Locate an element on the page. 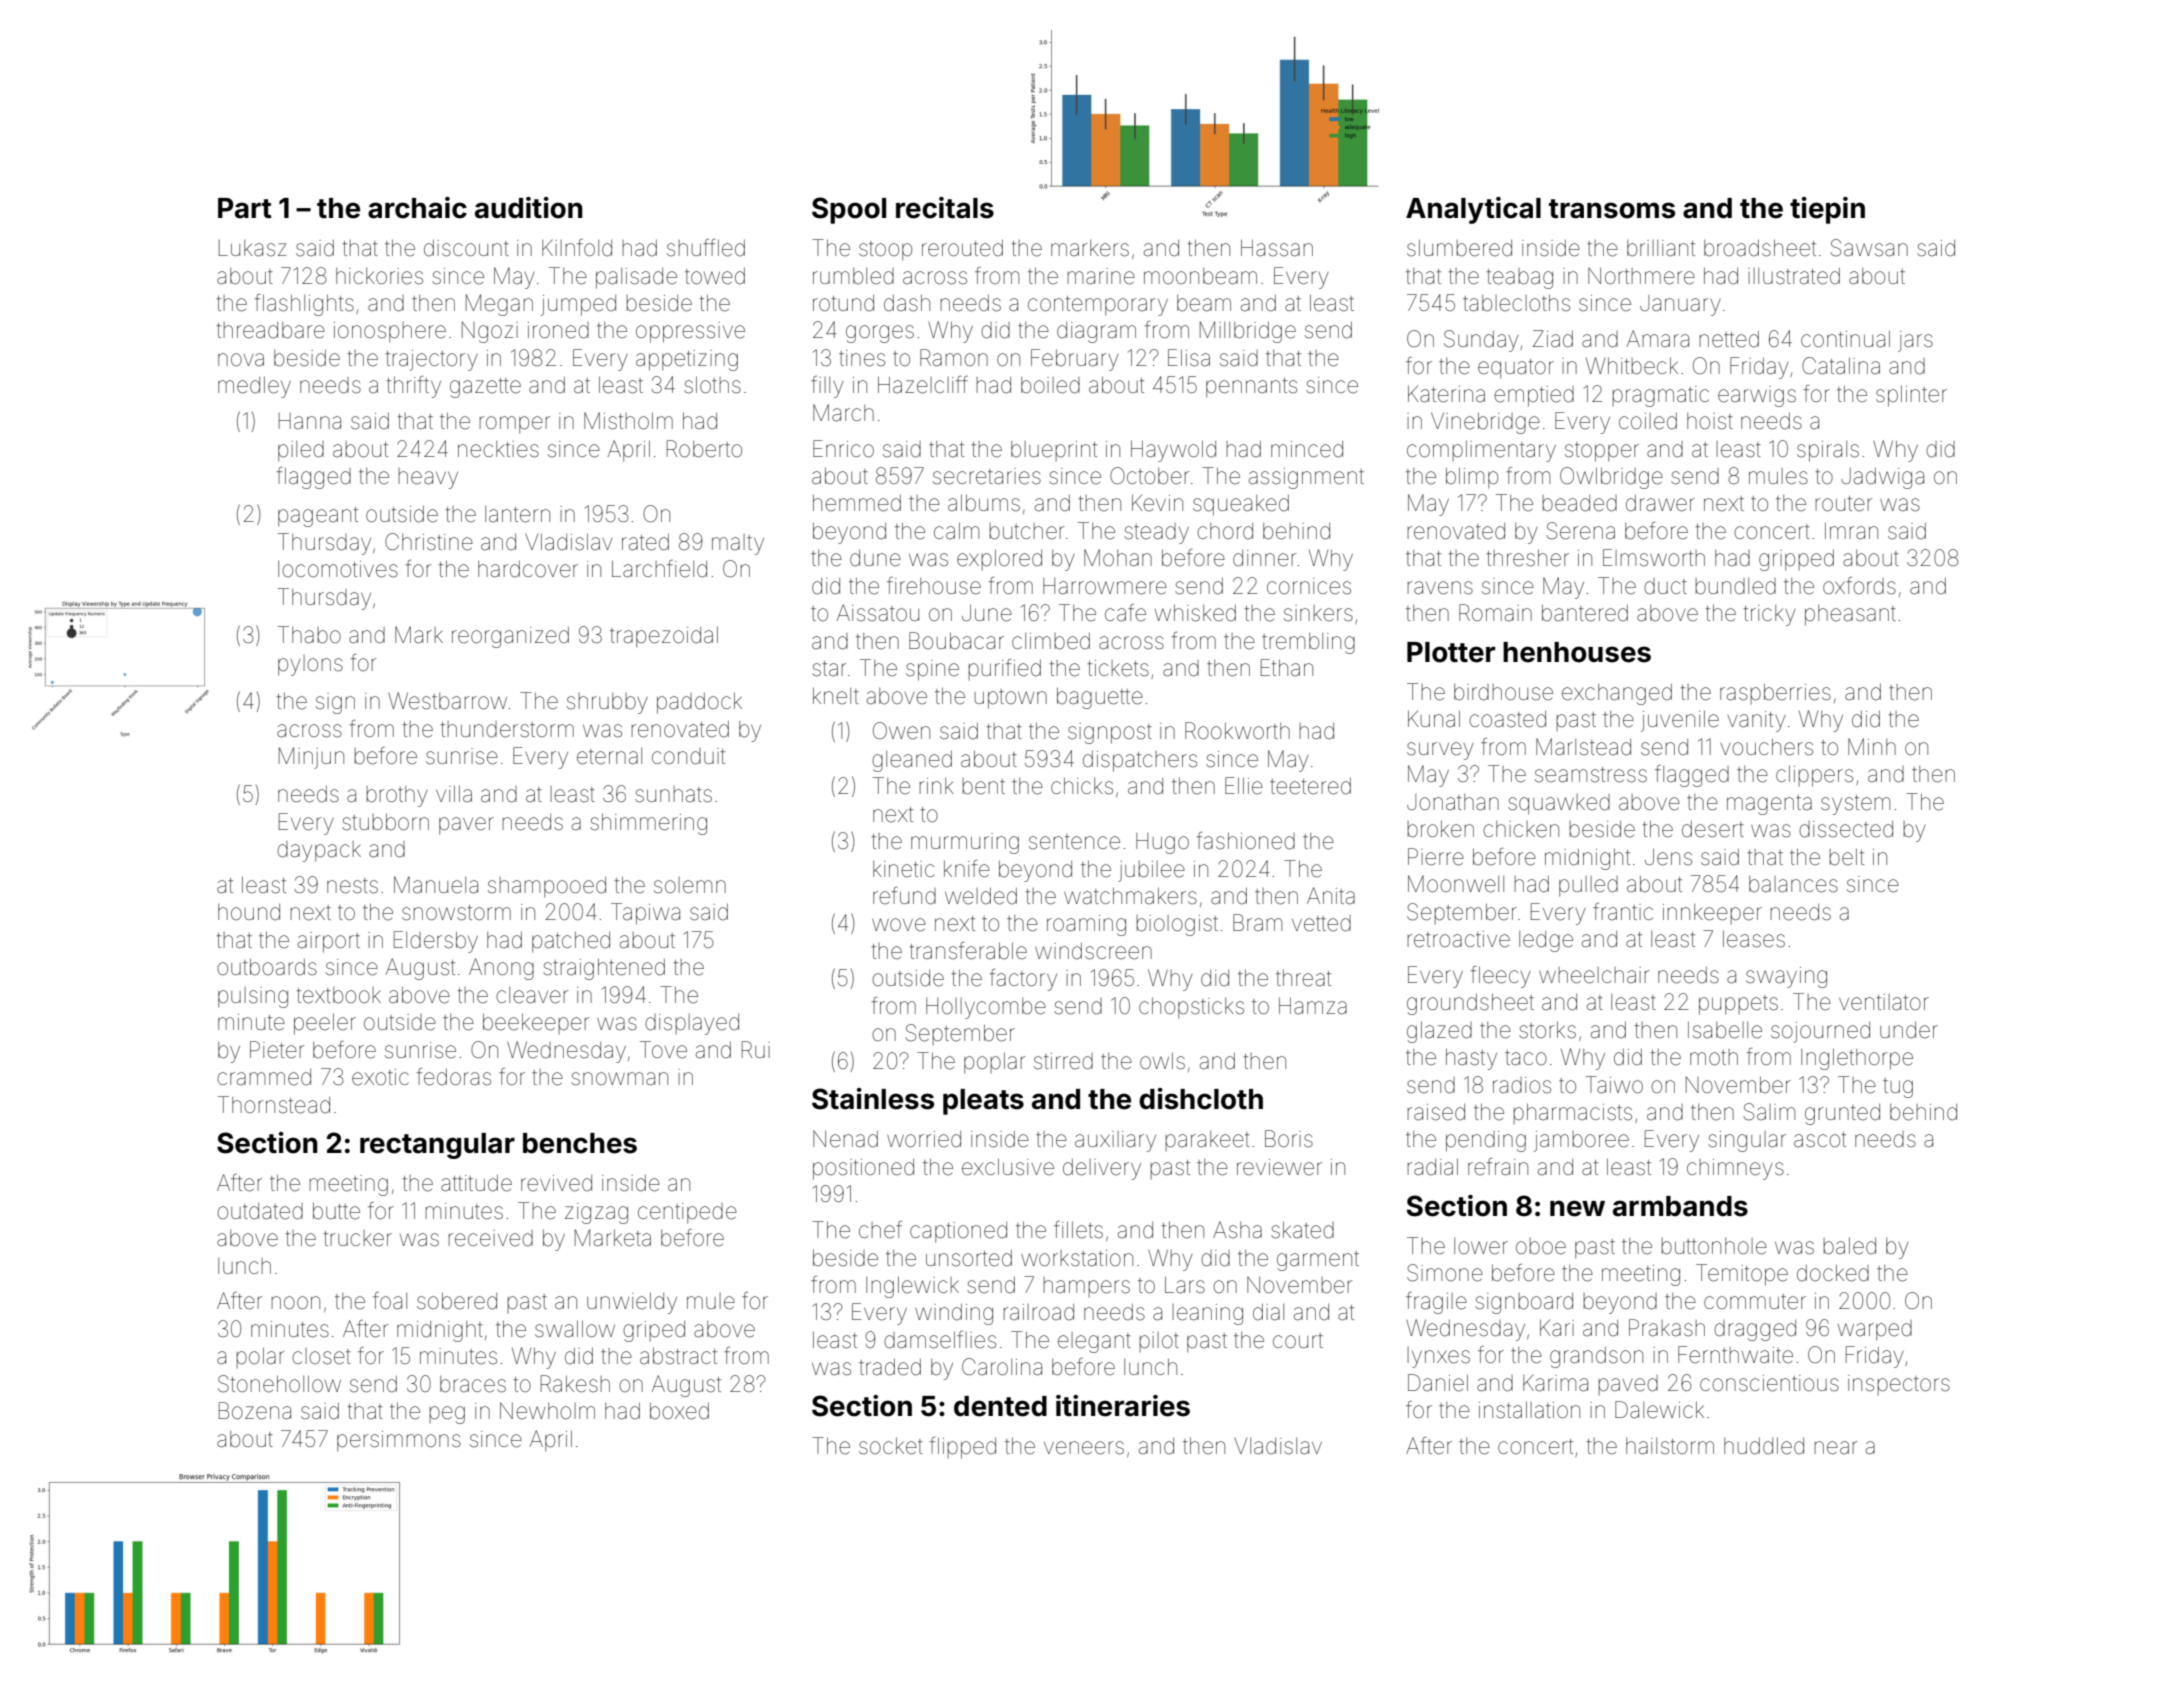  Elisa is located at coordinates (1189, 358).
